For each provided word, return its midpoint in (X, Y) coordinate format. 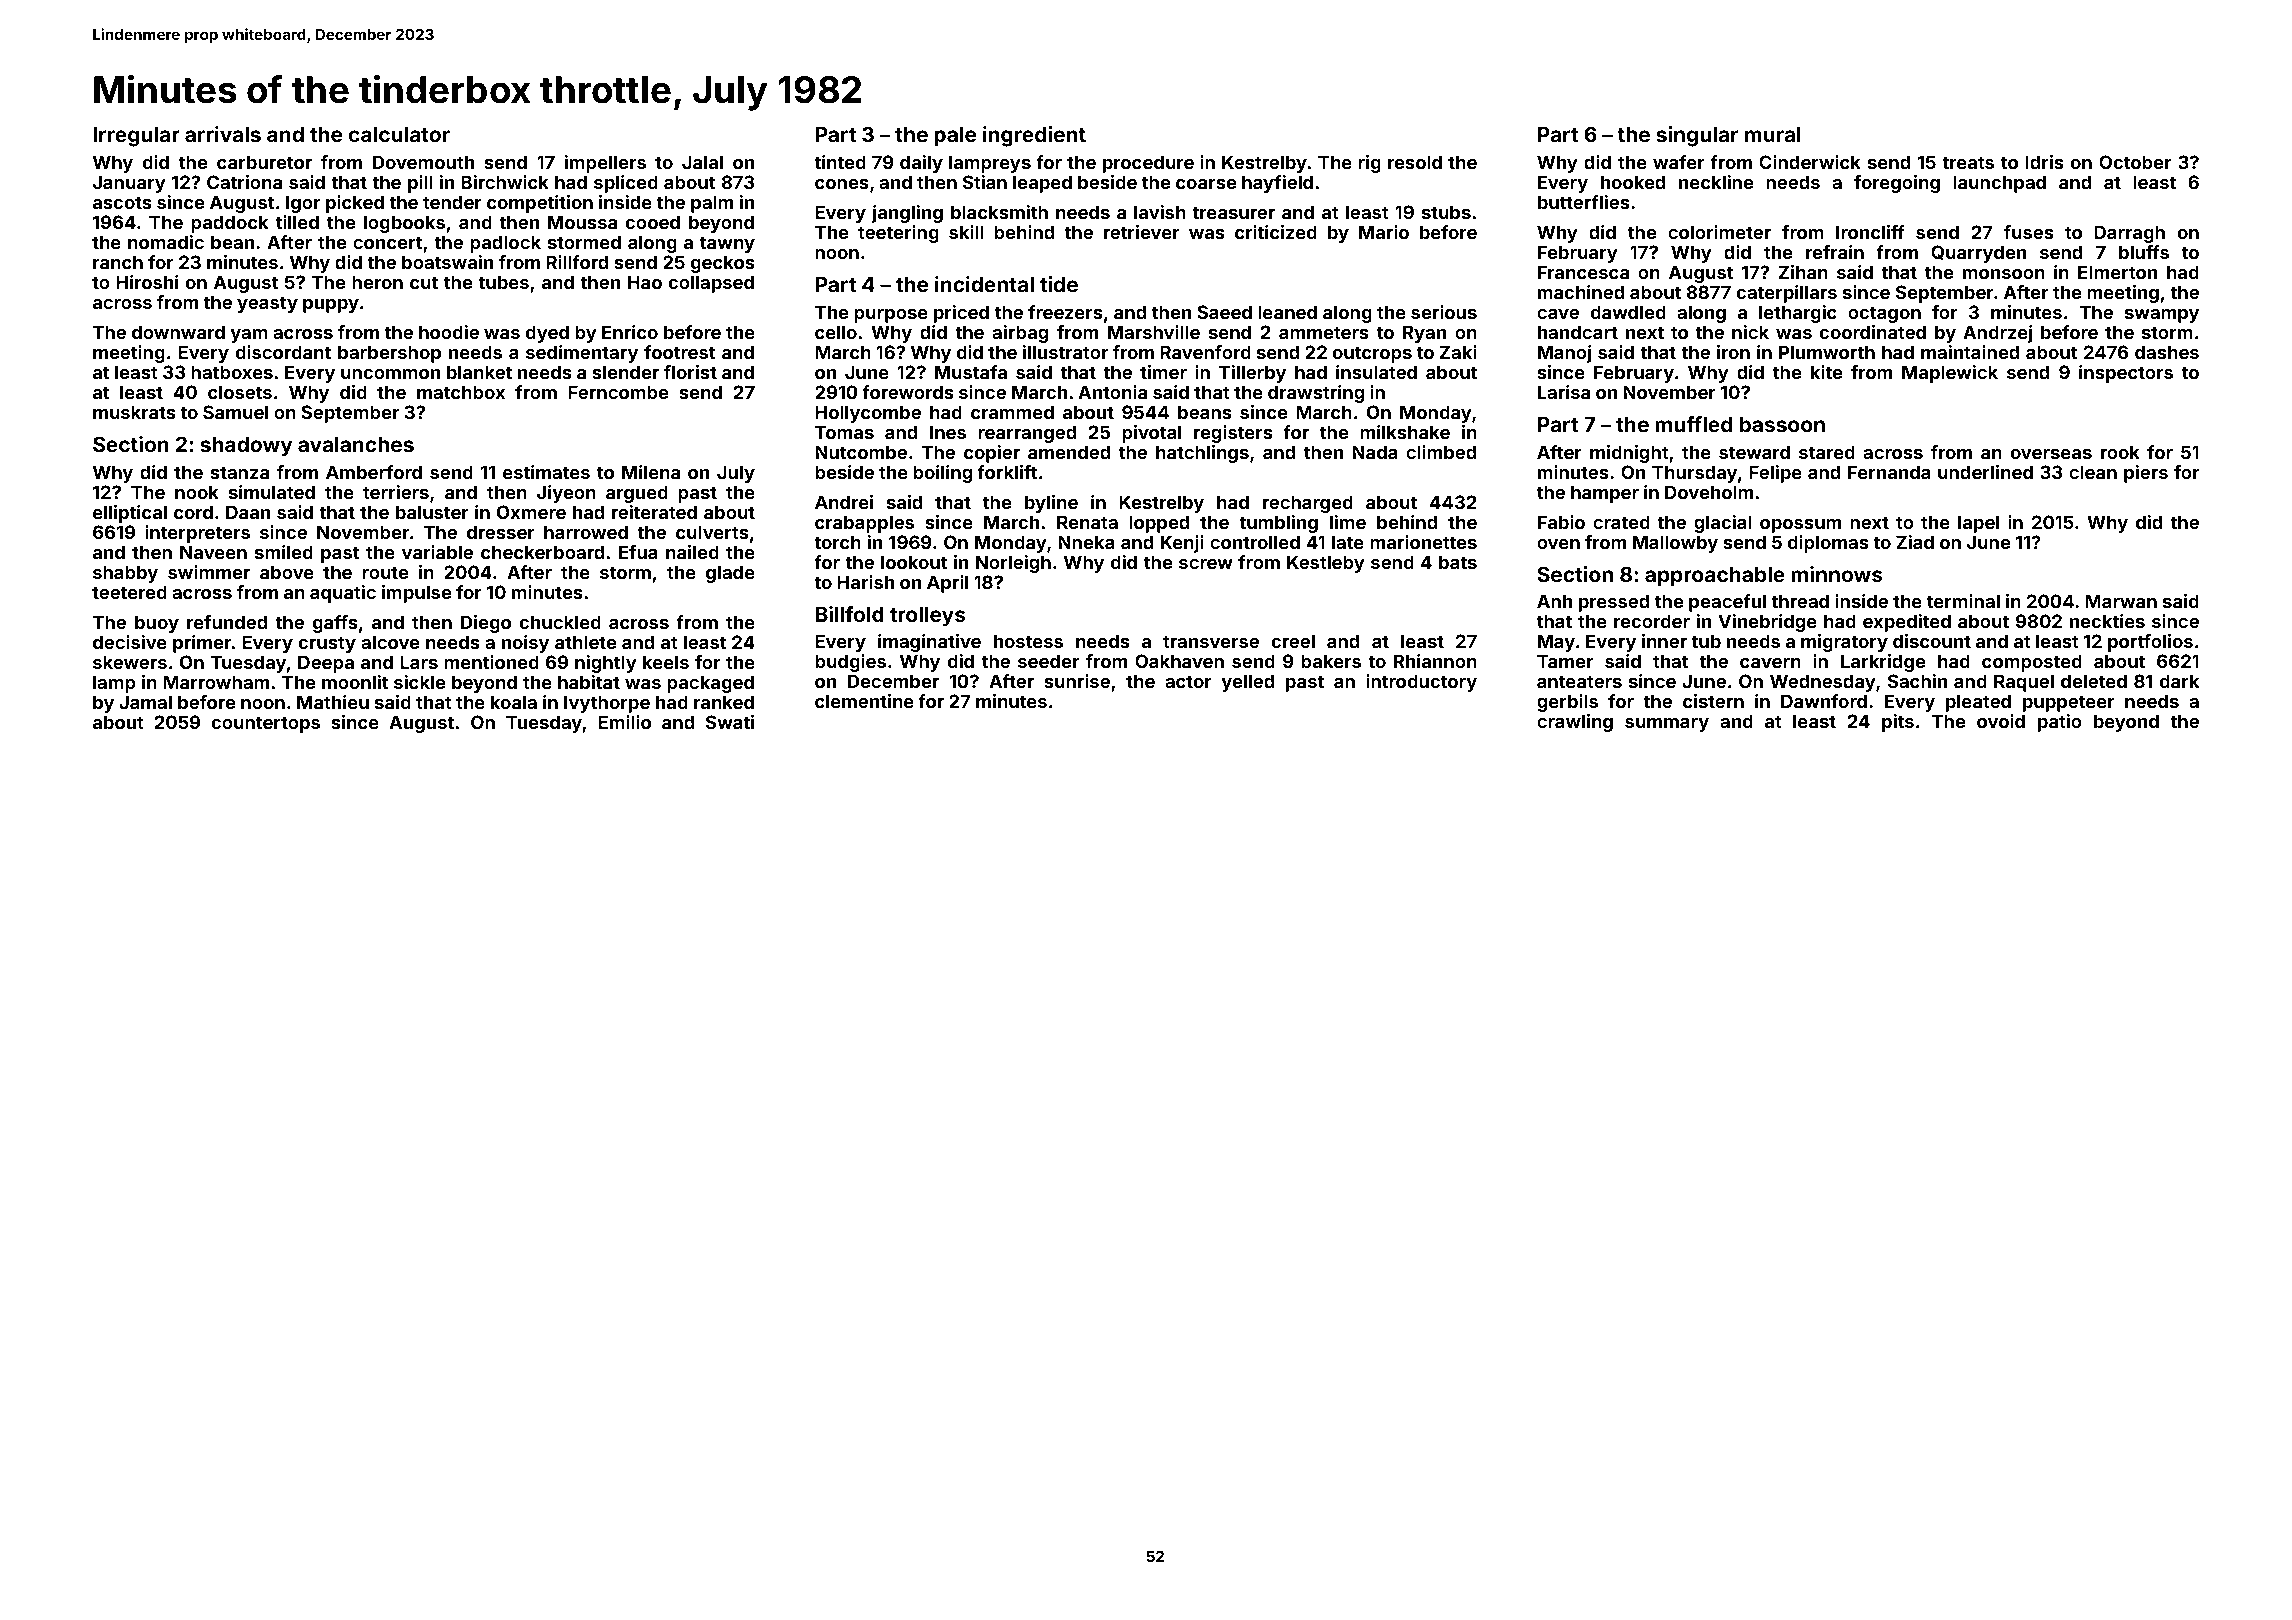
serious (1444, 312)
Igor (303, 204)
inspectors (2126, 374)
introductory (1421, 683)
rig (1369, 164)
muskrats (134, 412)
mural (1773, 134)
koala (514, 702)
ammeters (1324, 332)
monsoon (2004, 274)
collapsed (711, 284)
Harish (865, 582)
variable (437, 552)
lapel (1978, 524)
